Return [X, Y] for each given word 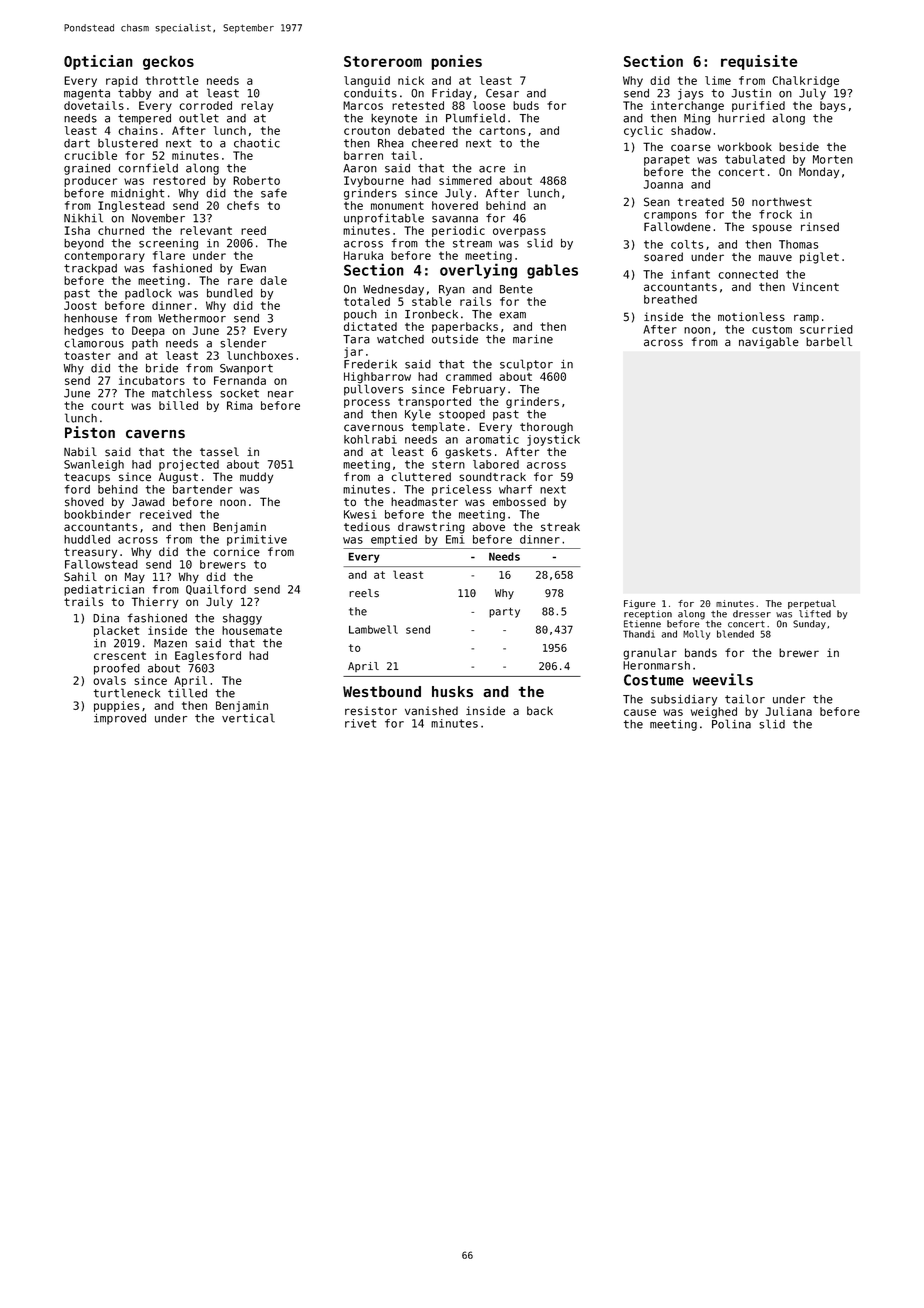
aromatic [492, 439]
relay [257, 106]
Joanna [663, 184]
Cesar [502, 93]
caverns [155, 434]
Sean [657, 202]
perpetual [812, 604]
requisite [759, 62]
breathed [670, 299]
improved [120, 719]
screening [168, 244]
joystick [553, 440]
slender [243, 343]
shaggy [242, 619]
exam [512, 315]
